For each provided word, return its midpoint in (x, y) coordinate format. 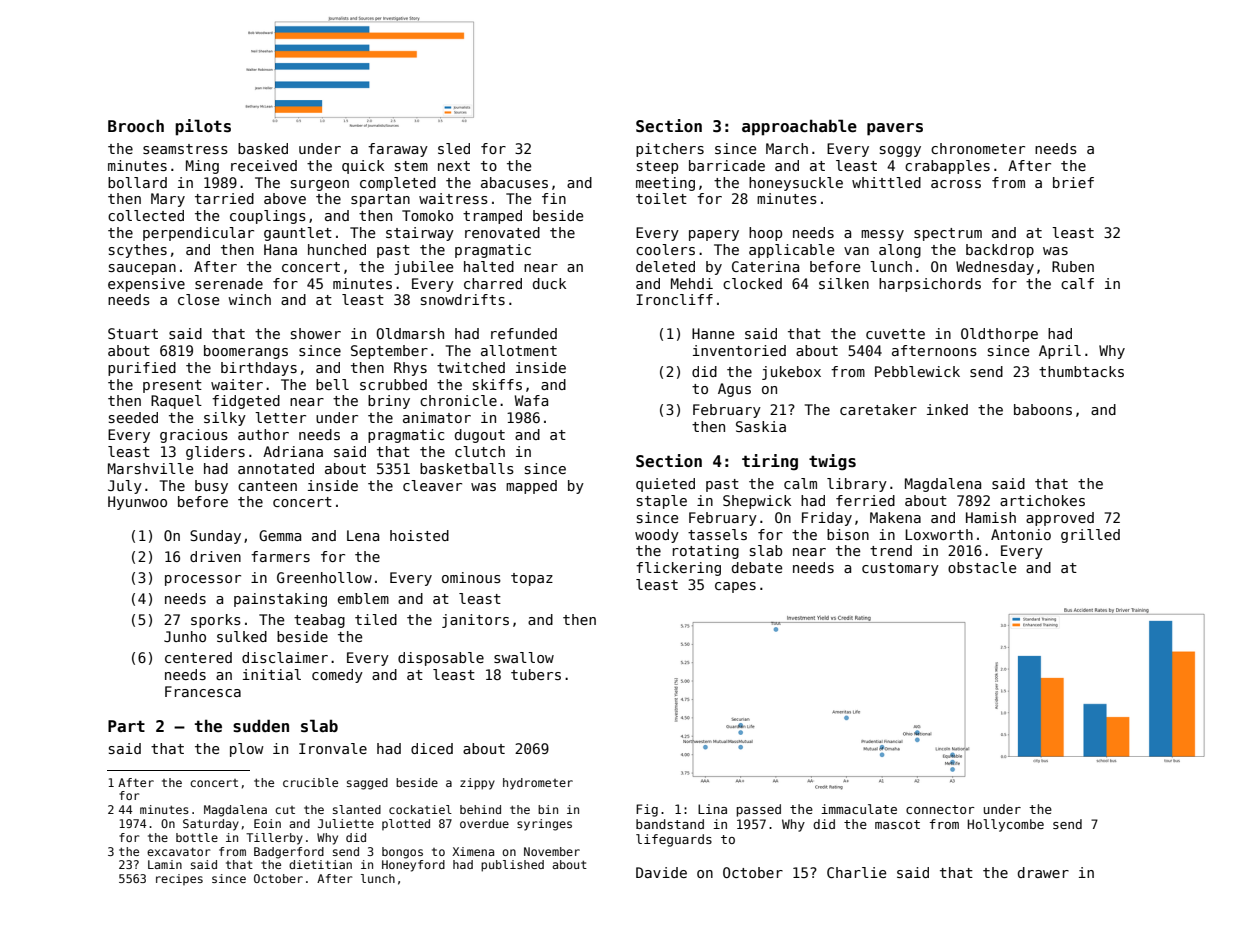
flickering (678, 569)
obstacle (982, 567)
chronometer (978, 148)
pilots (203, 127)
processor (203, 580)
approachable (799, 127)
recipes (179, 879)
